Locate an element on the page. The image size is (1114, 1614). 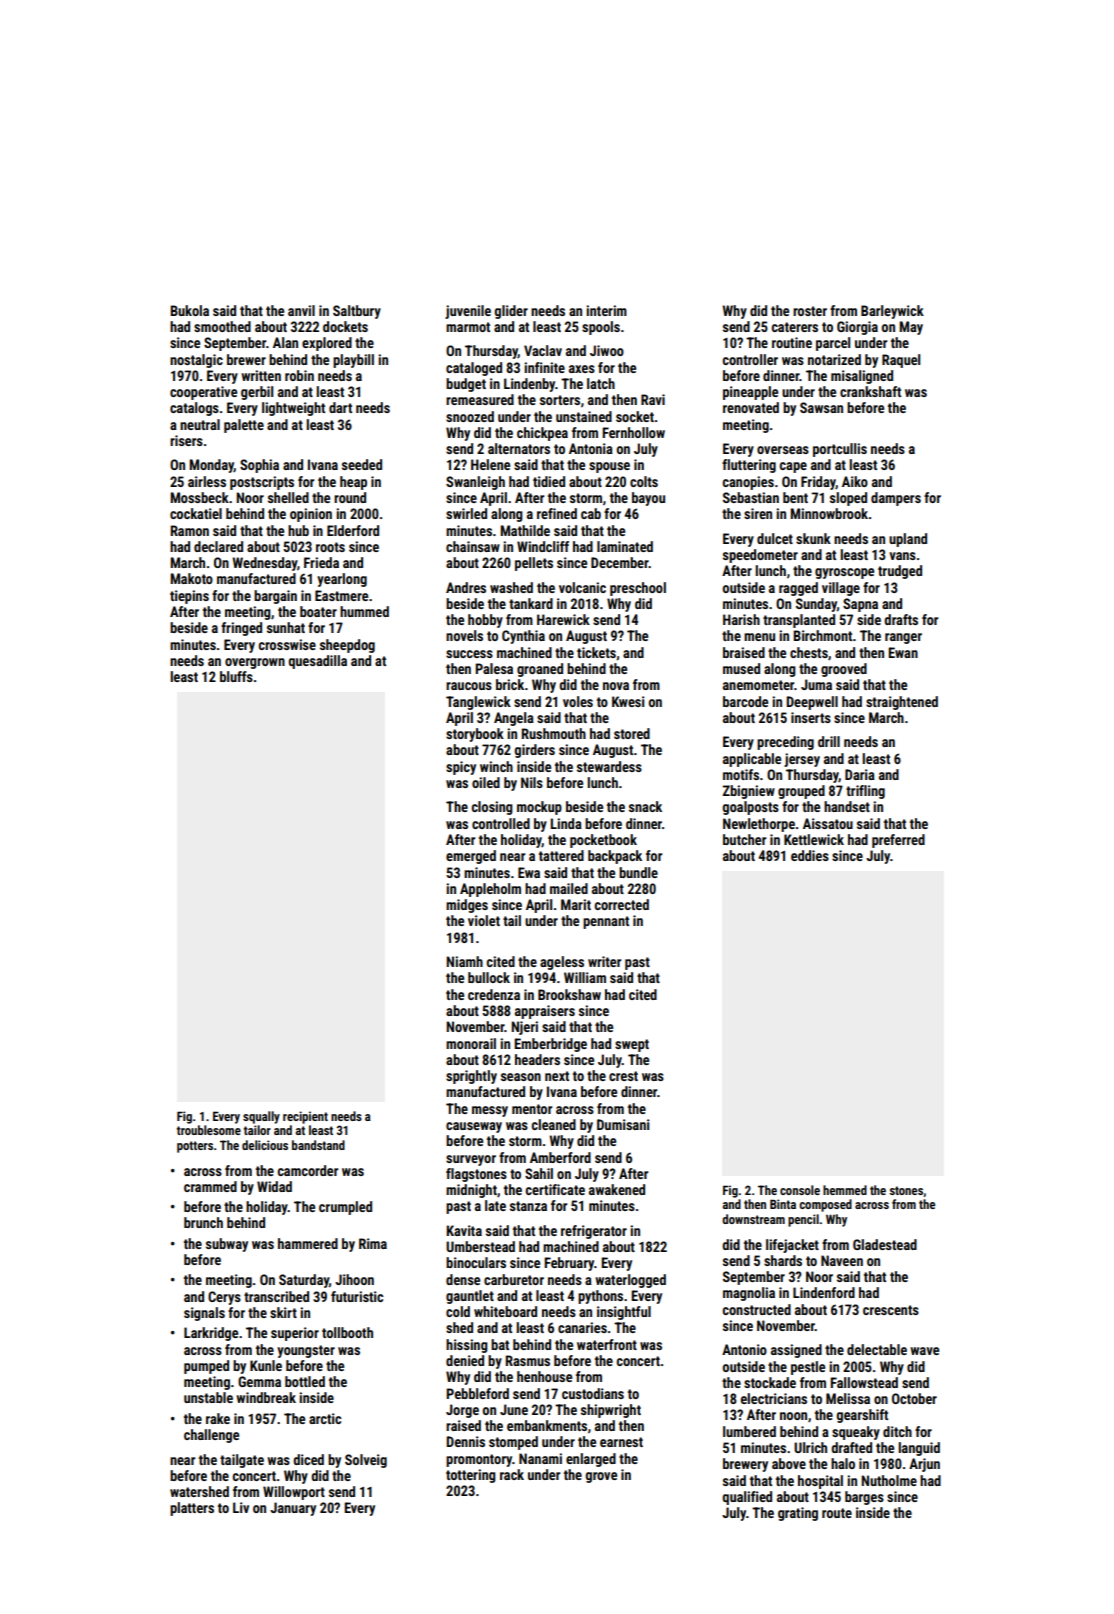
cape is located at coordinates (793, 467).
